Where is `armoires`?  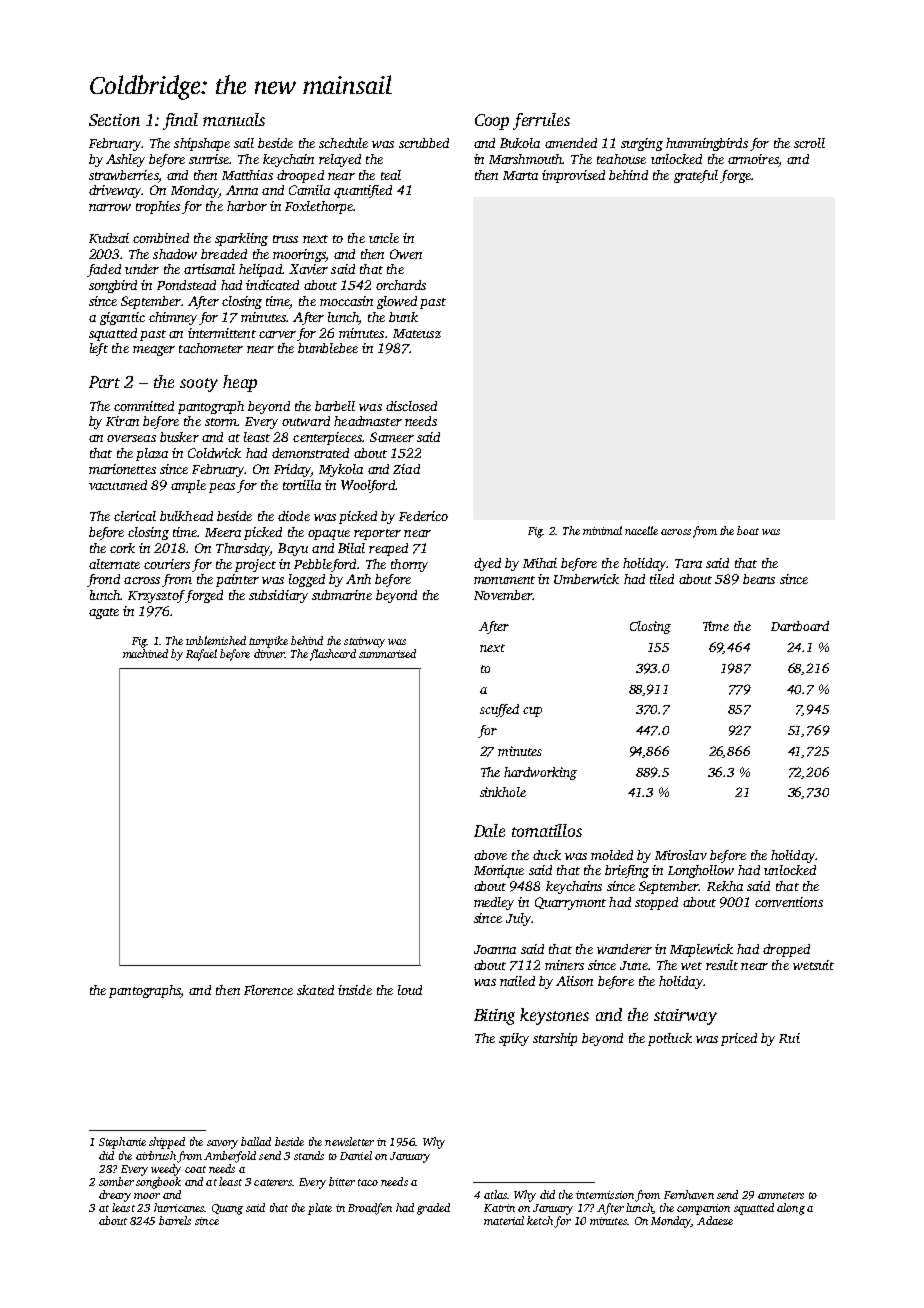
armoires is located at coordinates (753, 159).
